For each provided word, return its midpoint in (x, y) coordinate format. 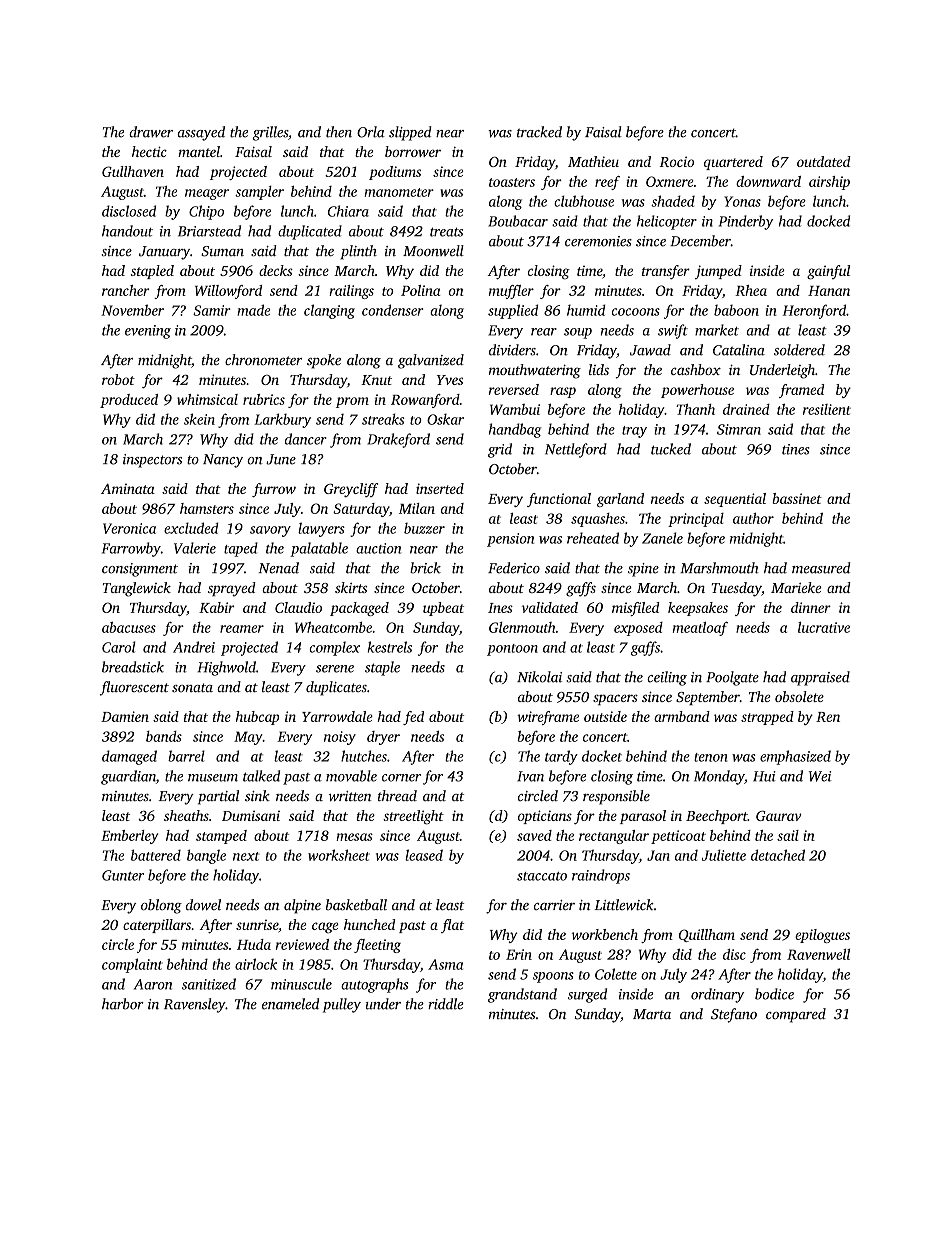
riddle (446, 1004)
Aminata (128, 489)
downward (768, 181)
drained (746, 409)
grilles (270, 133)
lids (599, 369)
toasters (512, 182)
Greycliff (351, 490)
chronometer (263, 359)
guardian (128, 777)
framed (801, 391)
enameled (290, 1004)
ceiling (667, 678)
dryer (383, 738)
